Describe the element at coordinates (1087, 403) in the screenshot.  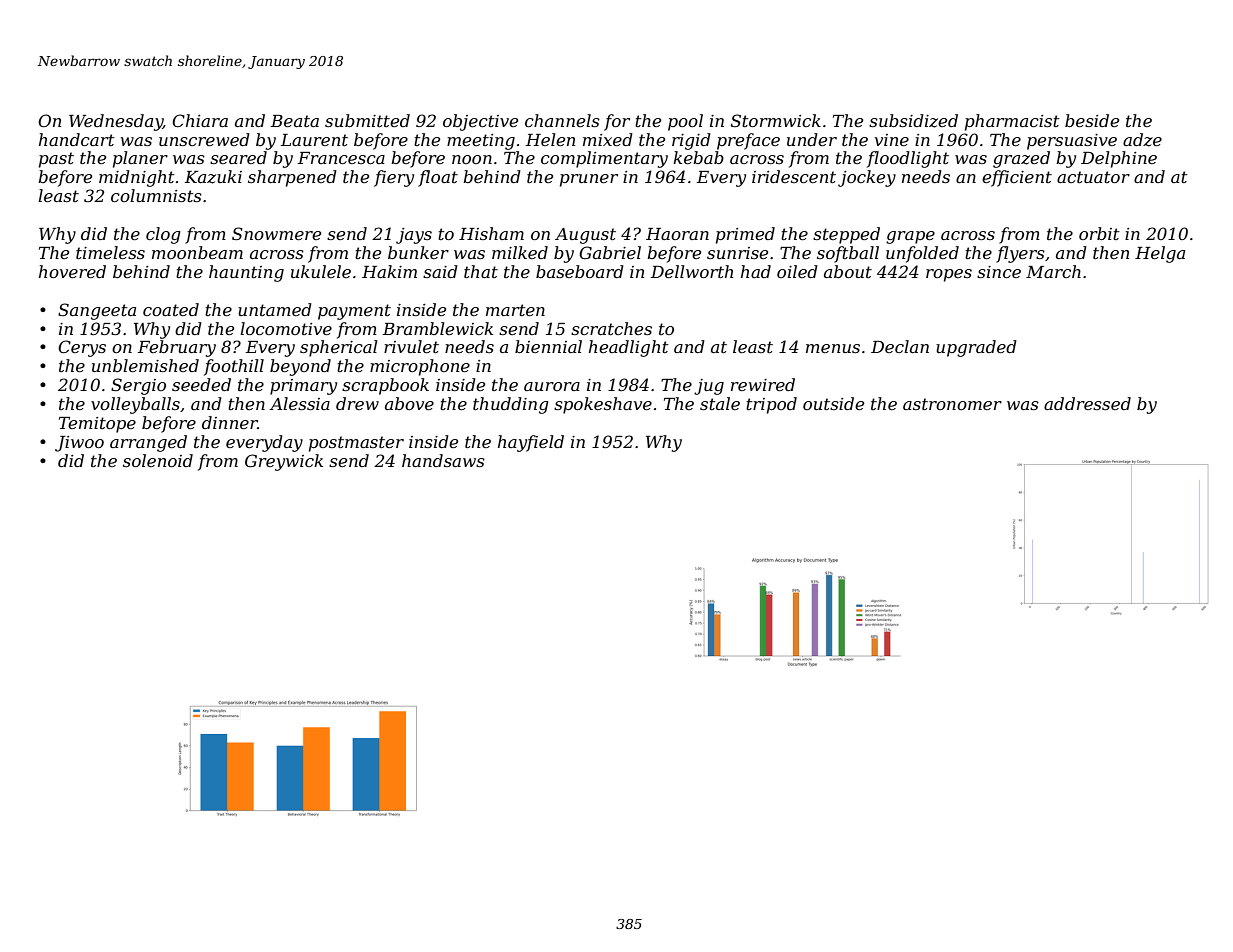
I see `addressed` at that location.
